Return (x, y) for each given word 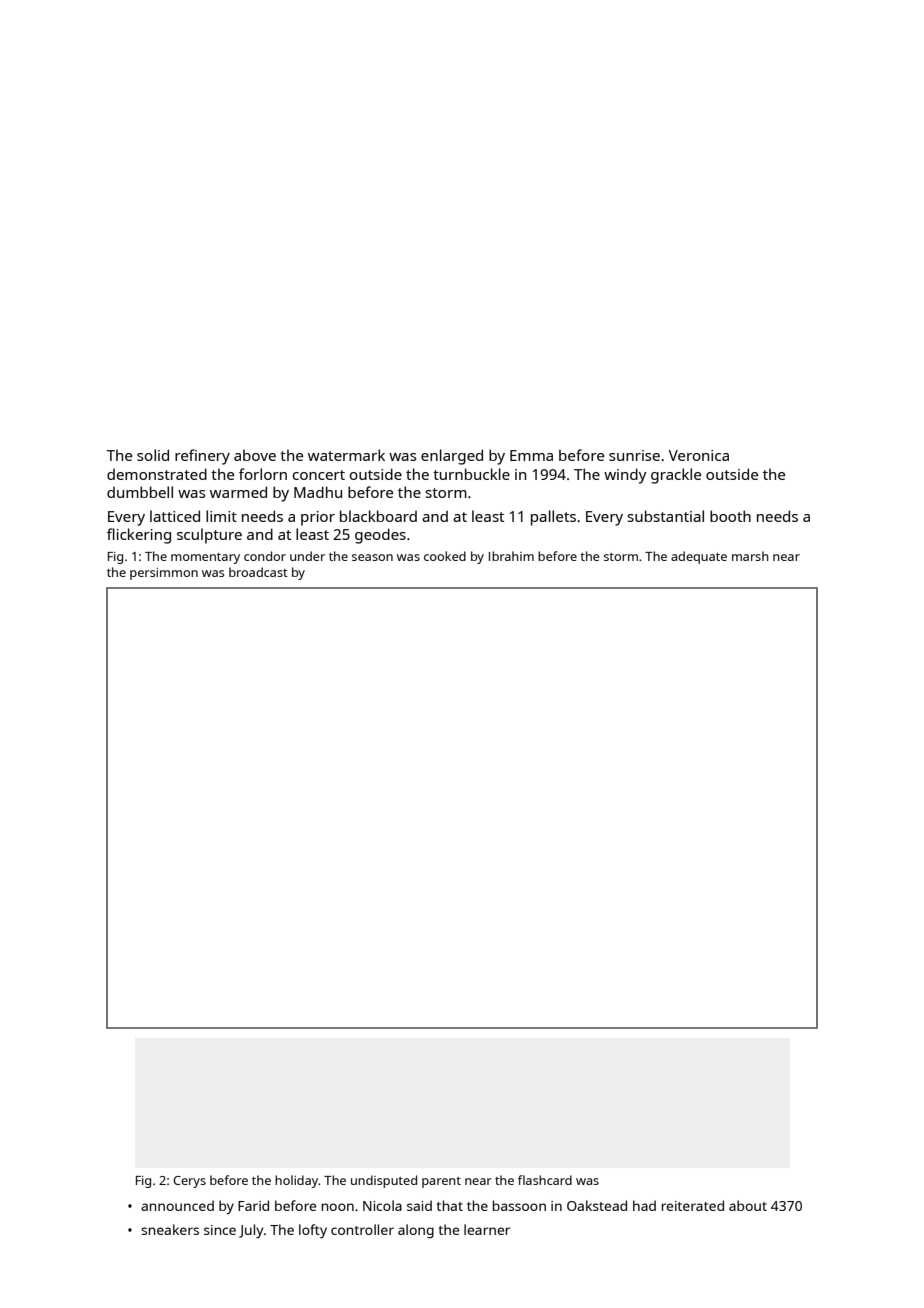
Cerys (189, 1182)
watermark (346, 455)
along (416, 1231)
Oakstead (597, 1205)
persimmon (164, 574)
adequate (699, 557)
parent (441, 1182)
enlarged (452, 457)
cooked (445, 556)
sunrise (634, 455)
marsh (750, 556)
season (372, 557)
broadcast (258, 572)
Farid (253, 1205)
